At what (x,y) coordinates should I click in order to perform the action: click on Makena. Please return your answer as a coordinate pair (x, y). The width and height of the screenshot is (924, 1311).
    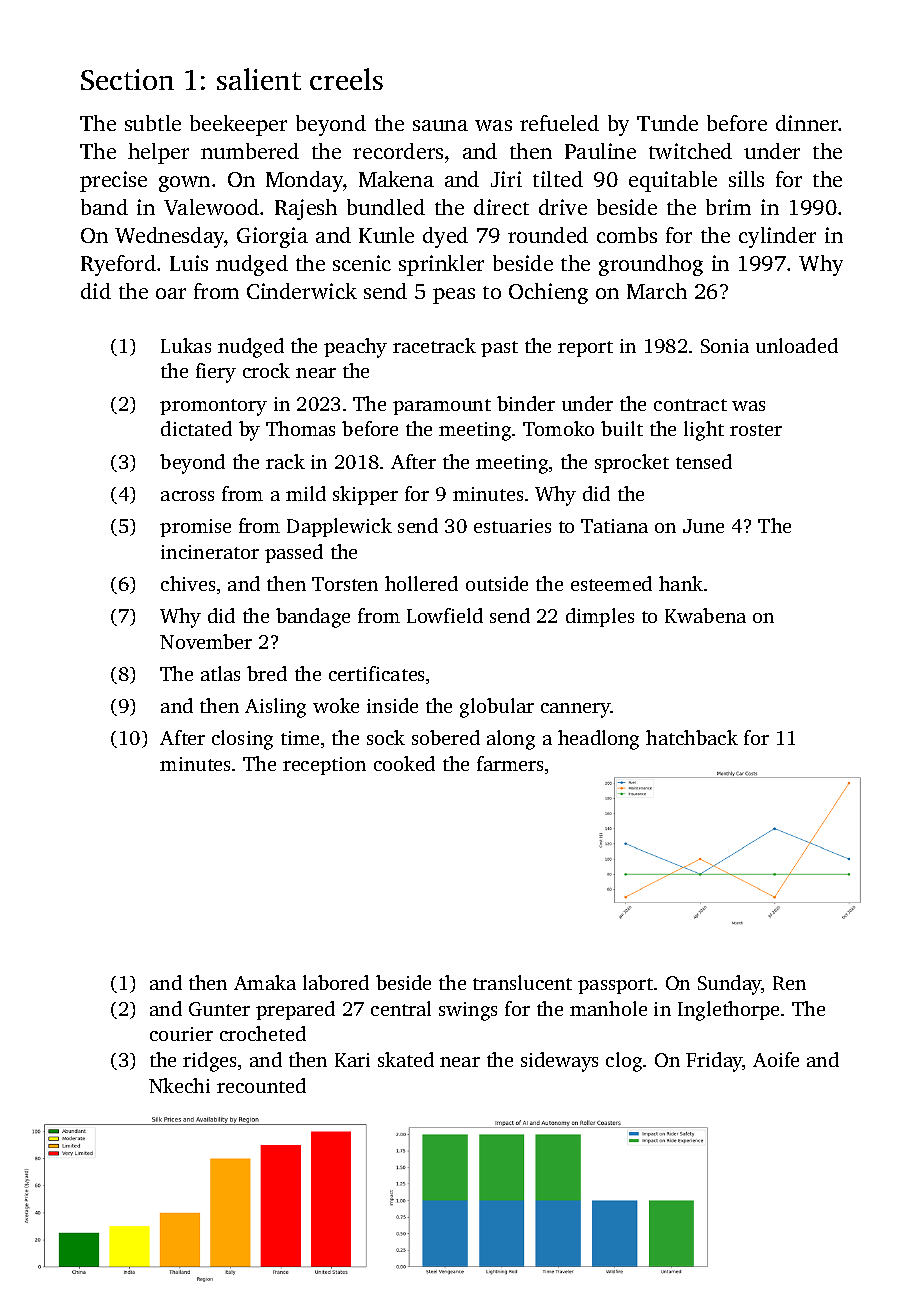
    Looking at the image, I should click on (396, 179).
